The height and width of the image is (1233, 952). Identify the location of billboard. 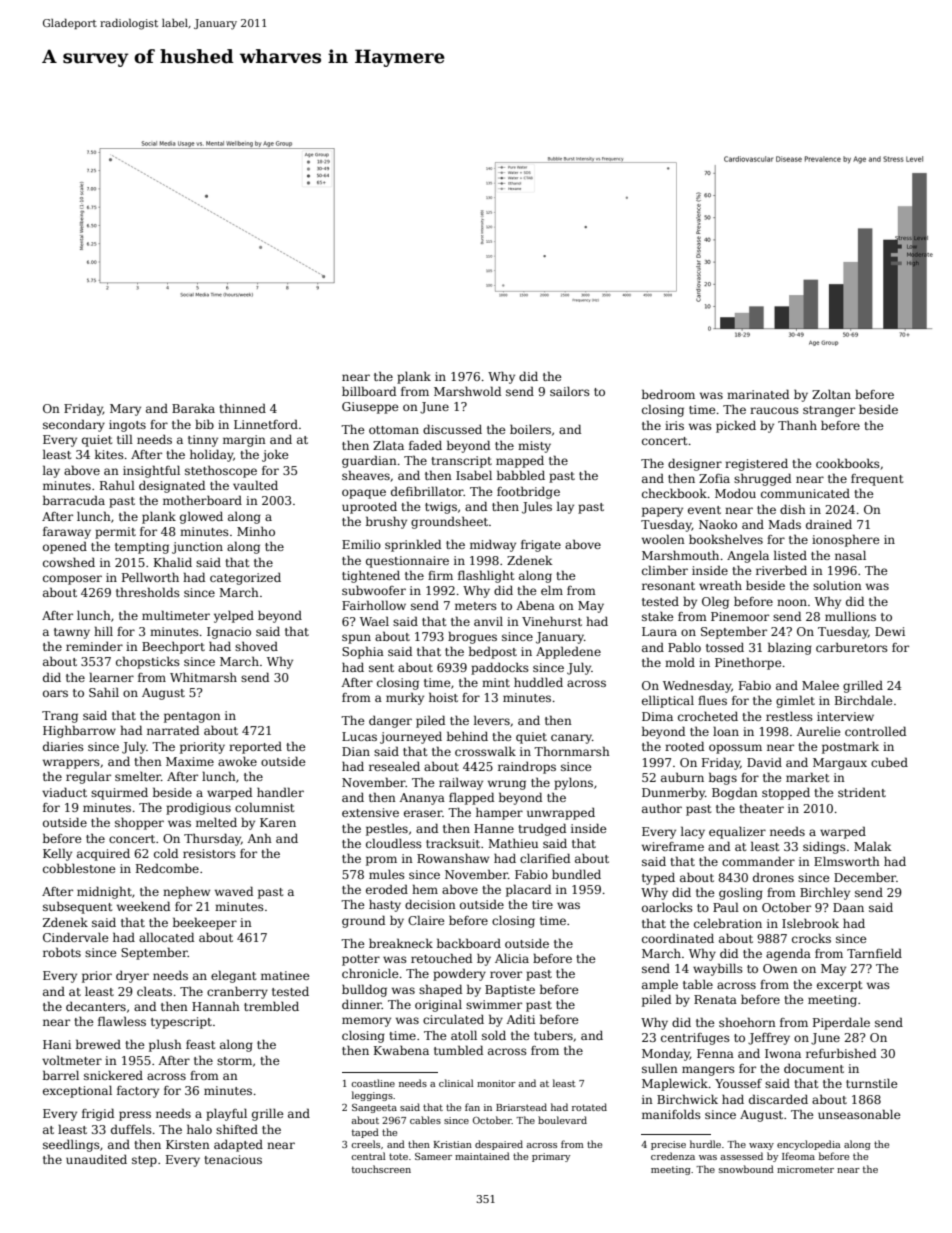
(369, 391).
